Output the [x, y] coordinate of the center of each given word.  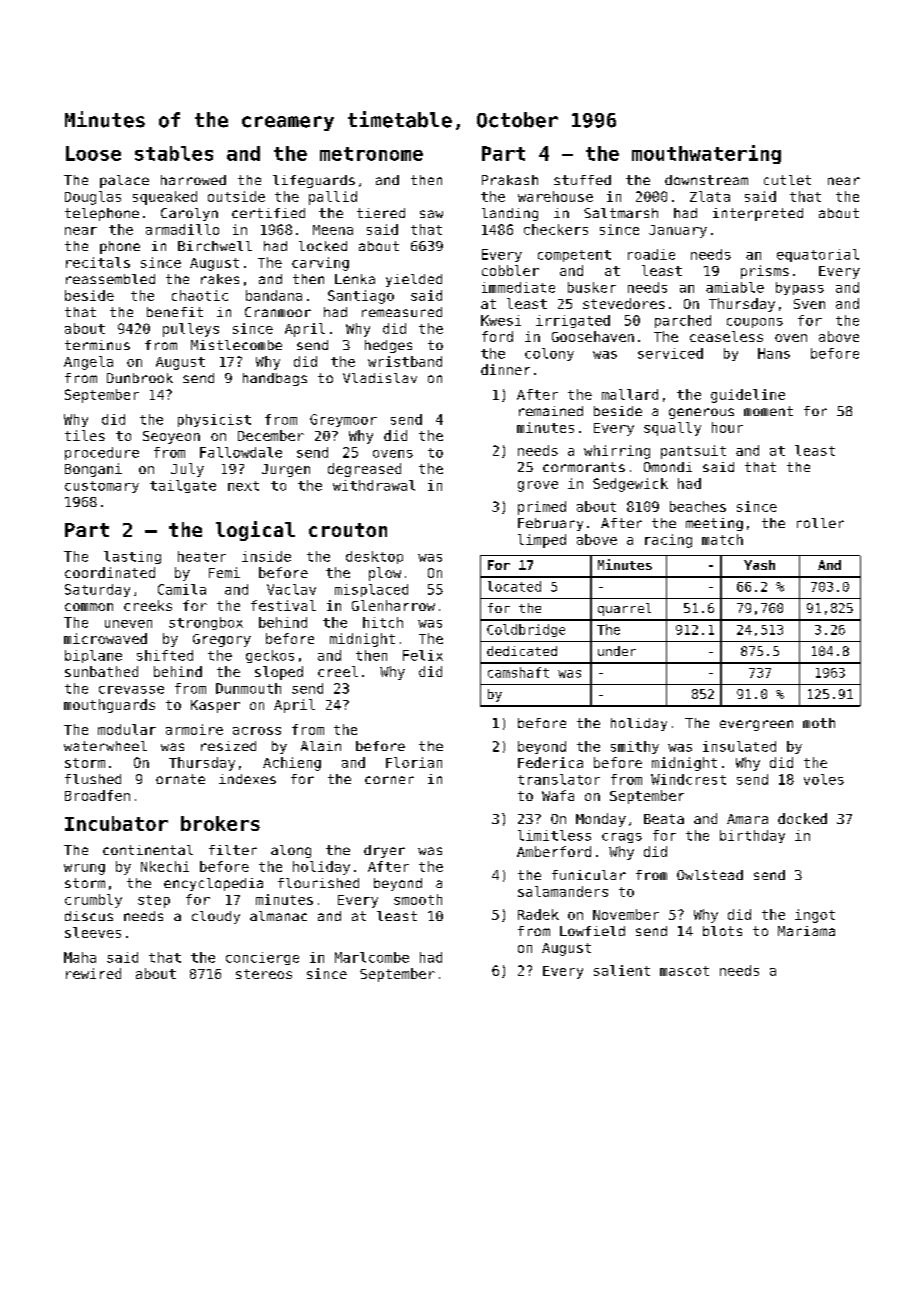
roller [820, 523]
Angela [88, 363]
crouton [348, 530]
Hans [774, 353]
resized [228, 746]
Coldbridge [526, 630]
